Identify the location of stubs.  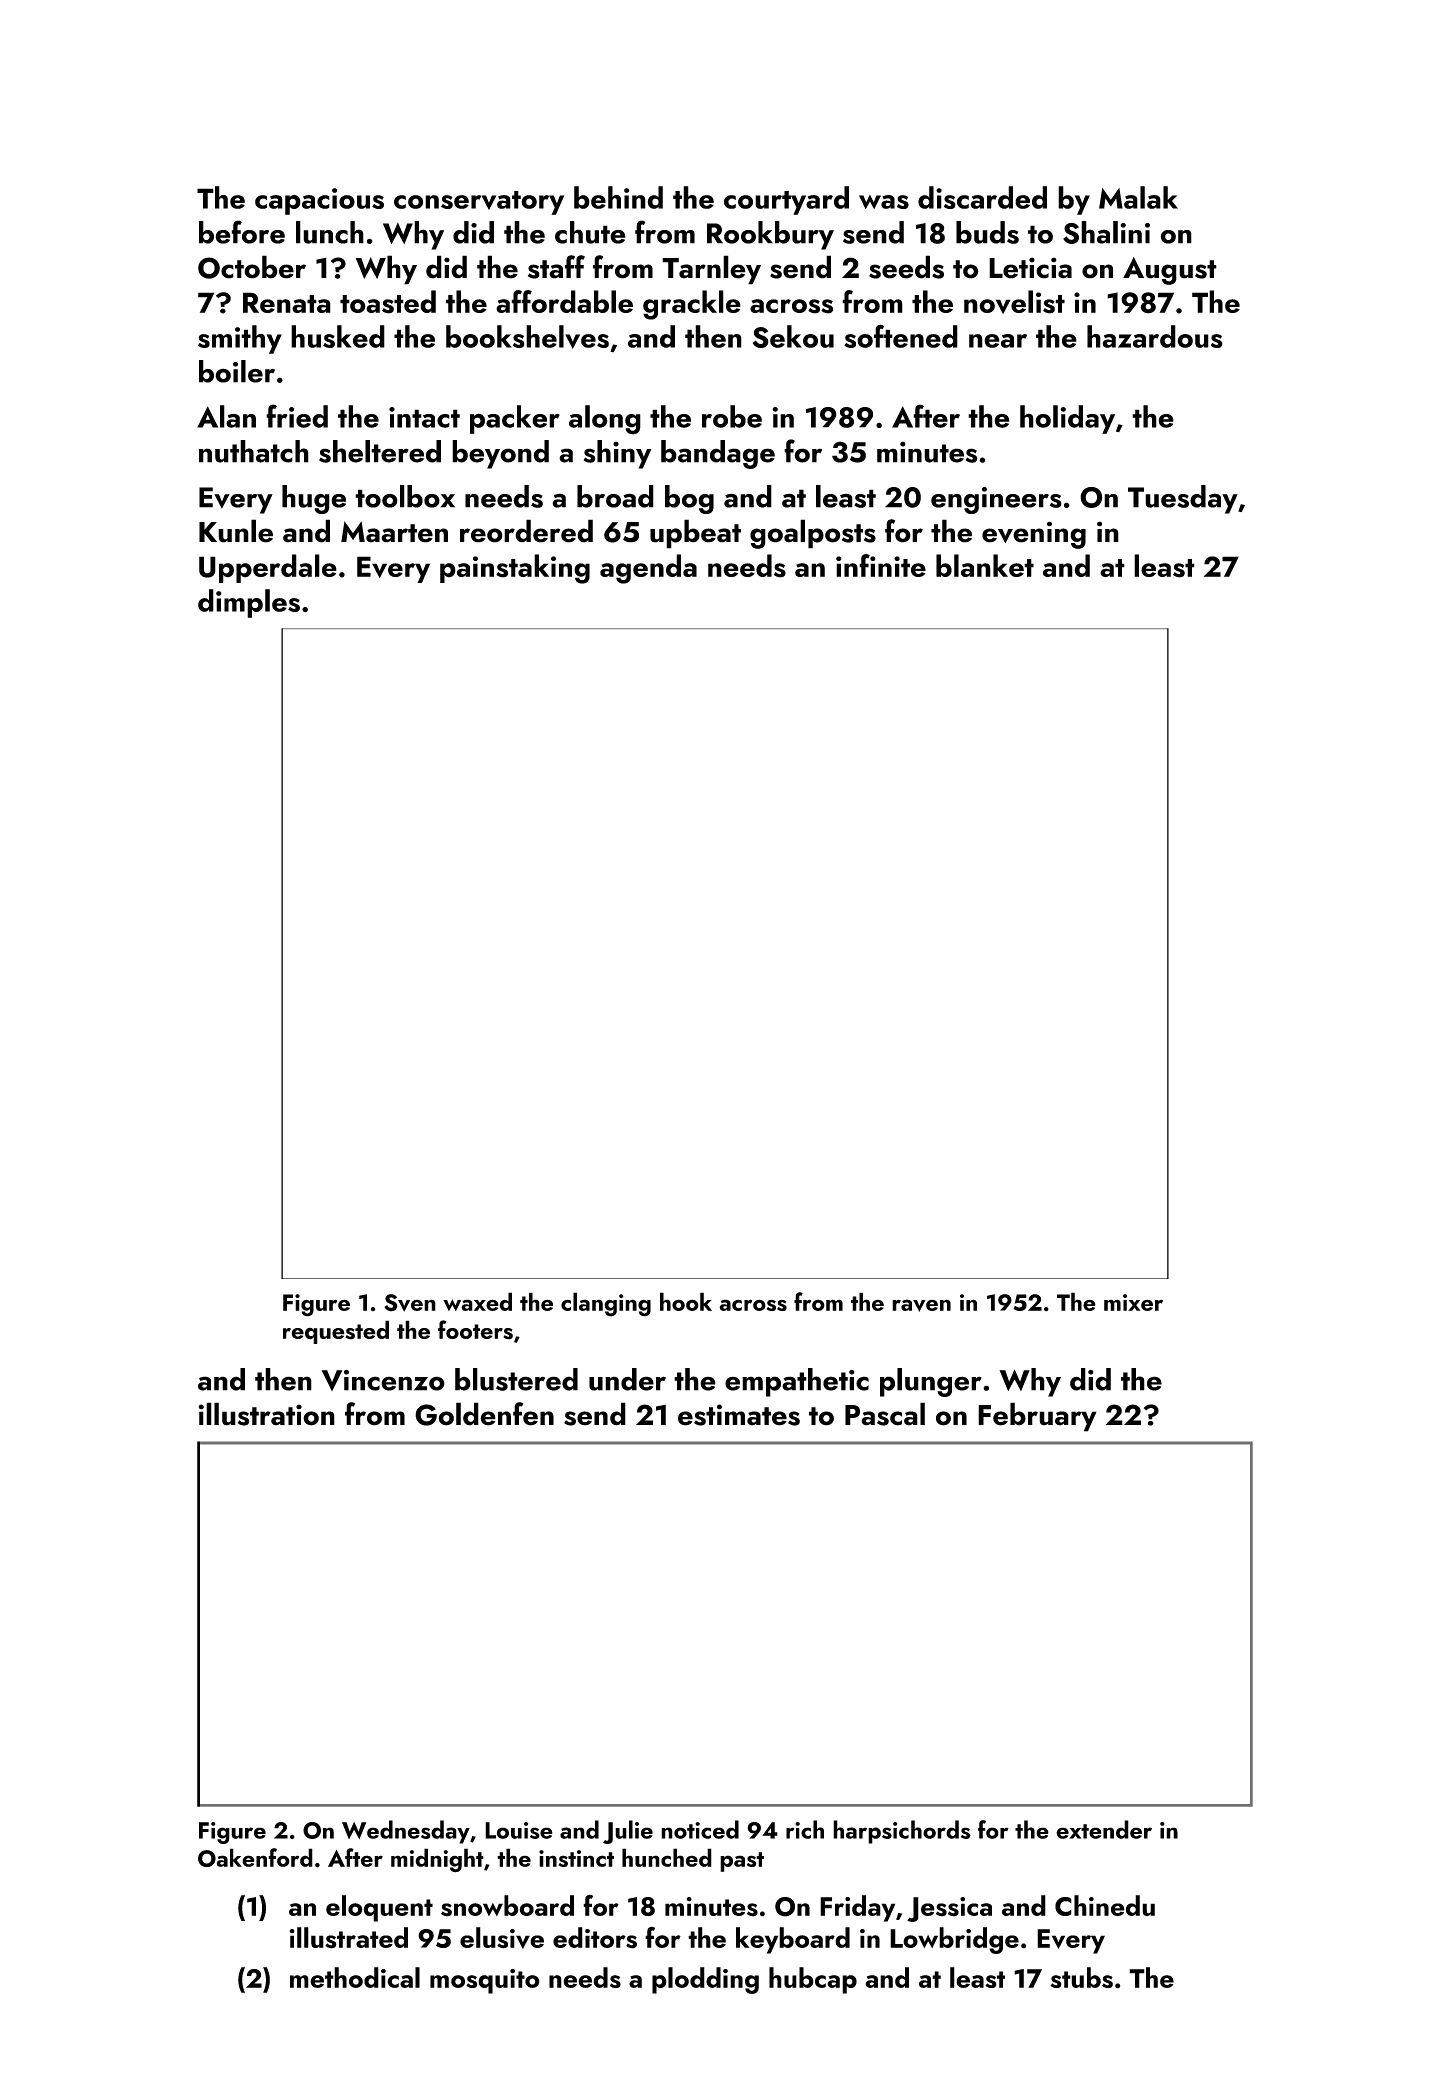
(1081, 1977).
